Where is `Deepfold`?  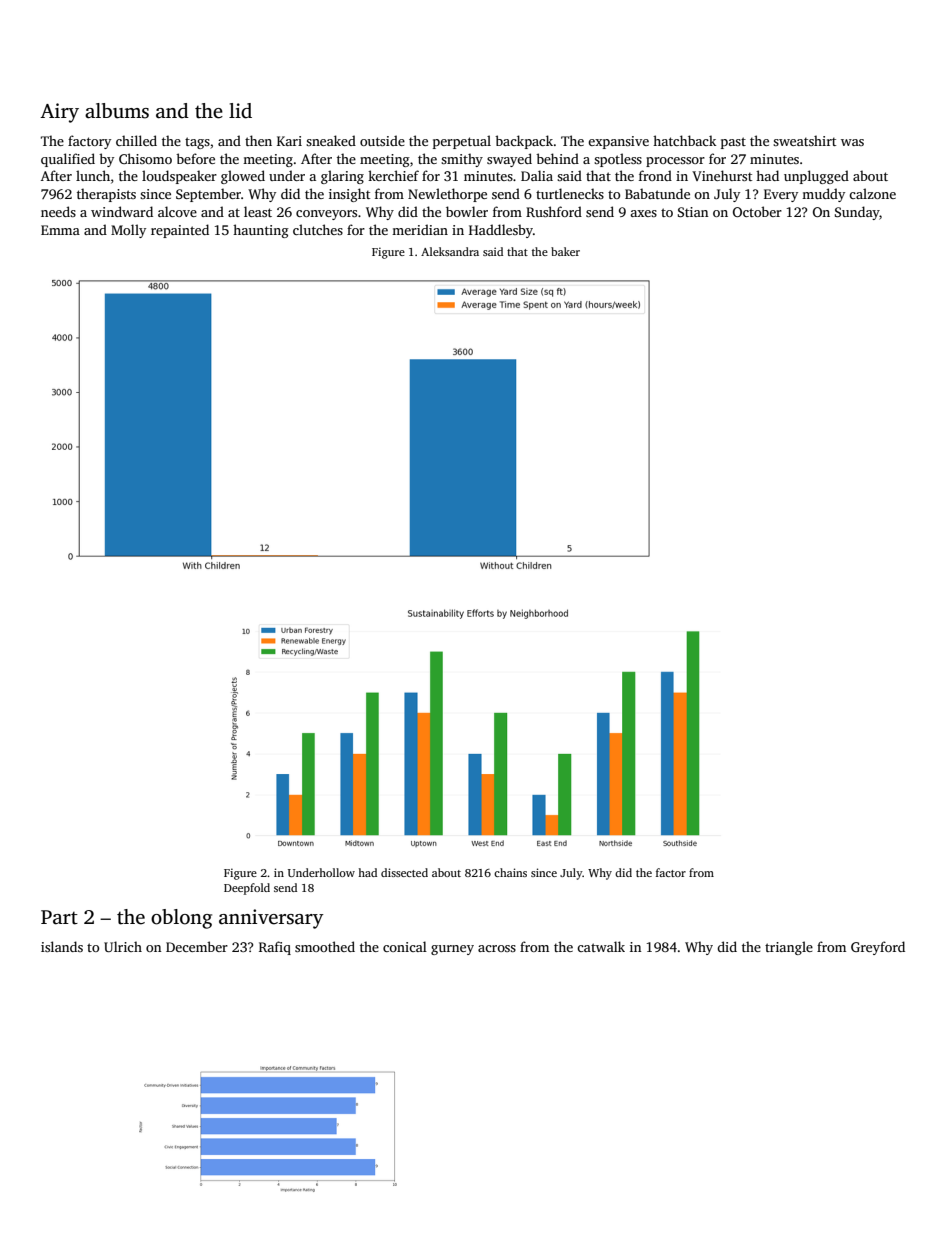
Deepfold is located at coordinates (247, 889).
